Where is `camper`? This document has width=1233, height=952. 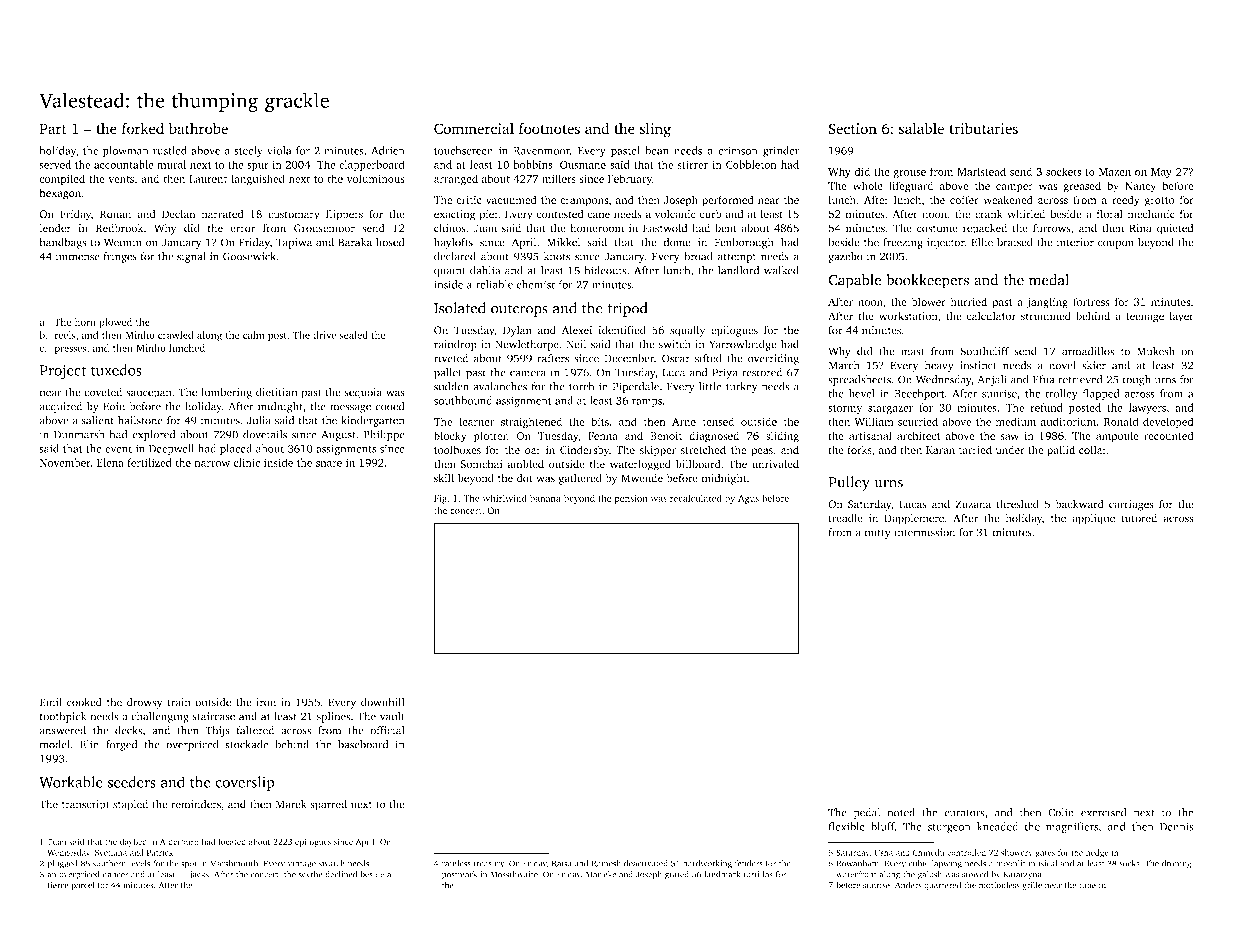 camper is located at coordinates (1014, 188).
